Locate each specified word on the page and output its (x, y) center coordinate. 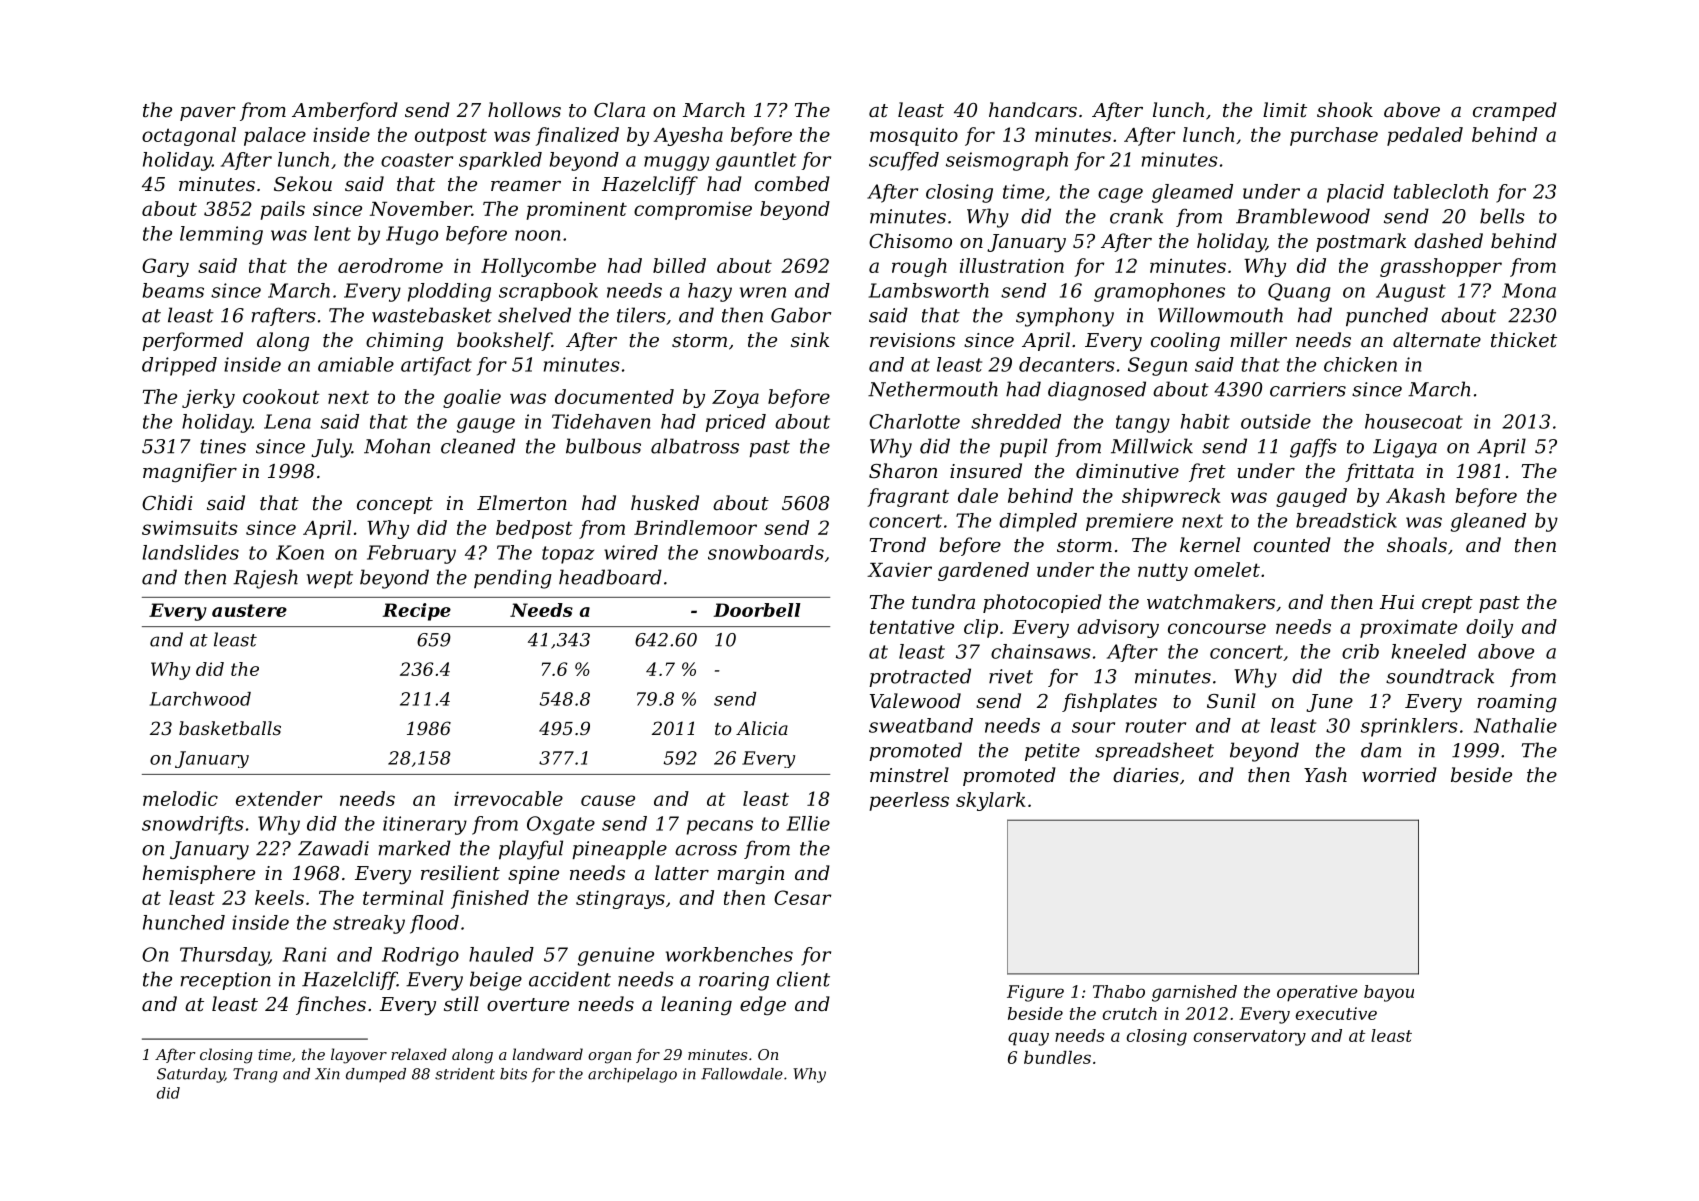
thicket (1524, 339)
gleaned (1488, 522)
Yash (1325, 774)
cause (608, 800)
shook (1345, 109)
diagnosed (1097, 391)
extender (279, 798)
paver (208, 114)
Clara (619, 109)
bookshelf (504, 341)
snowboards (766, 552)
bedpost (534, 529)
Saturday (191, 1075)
